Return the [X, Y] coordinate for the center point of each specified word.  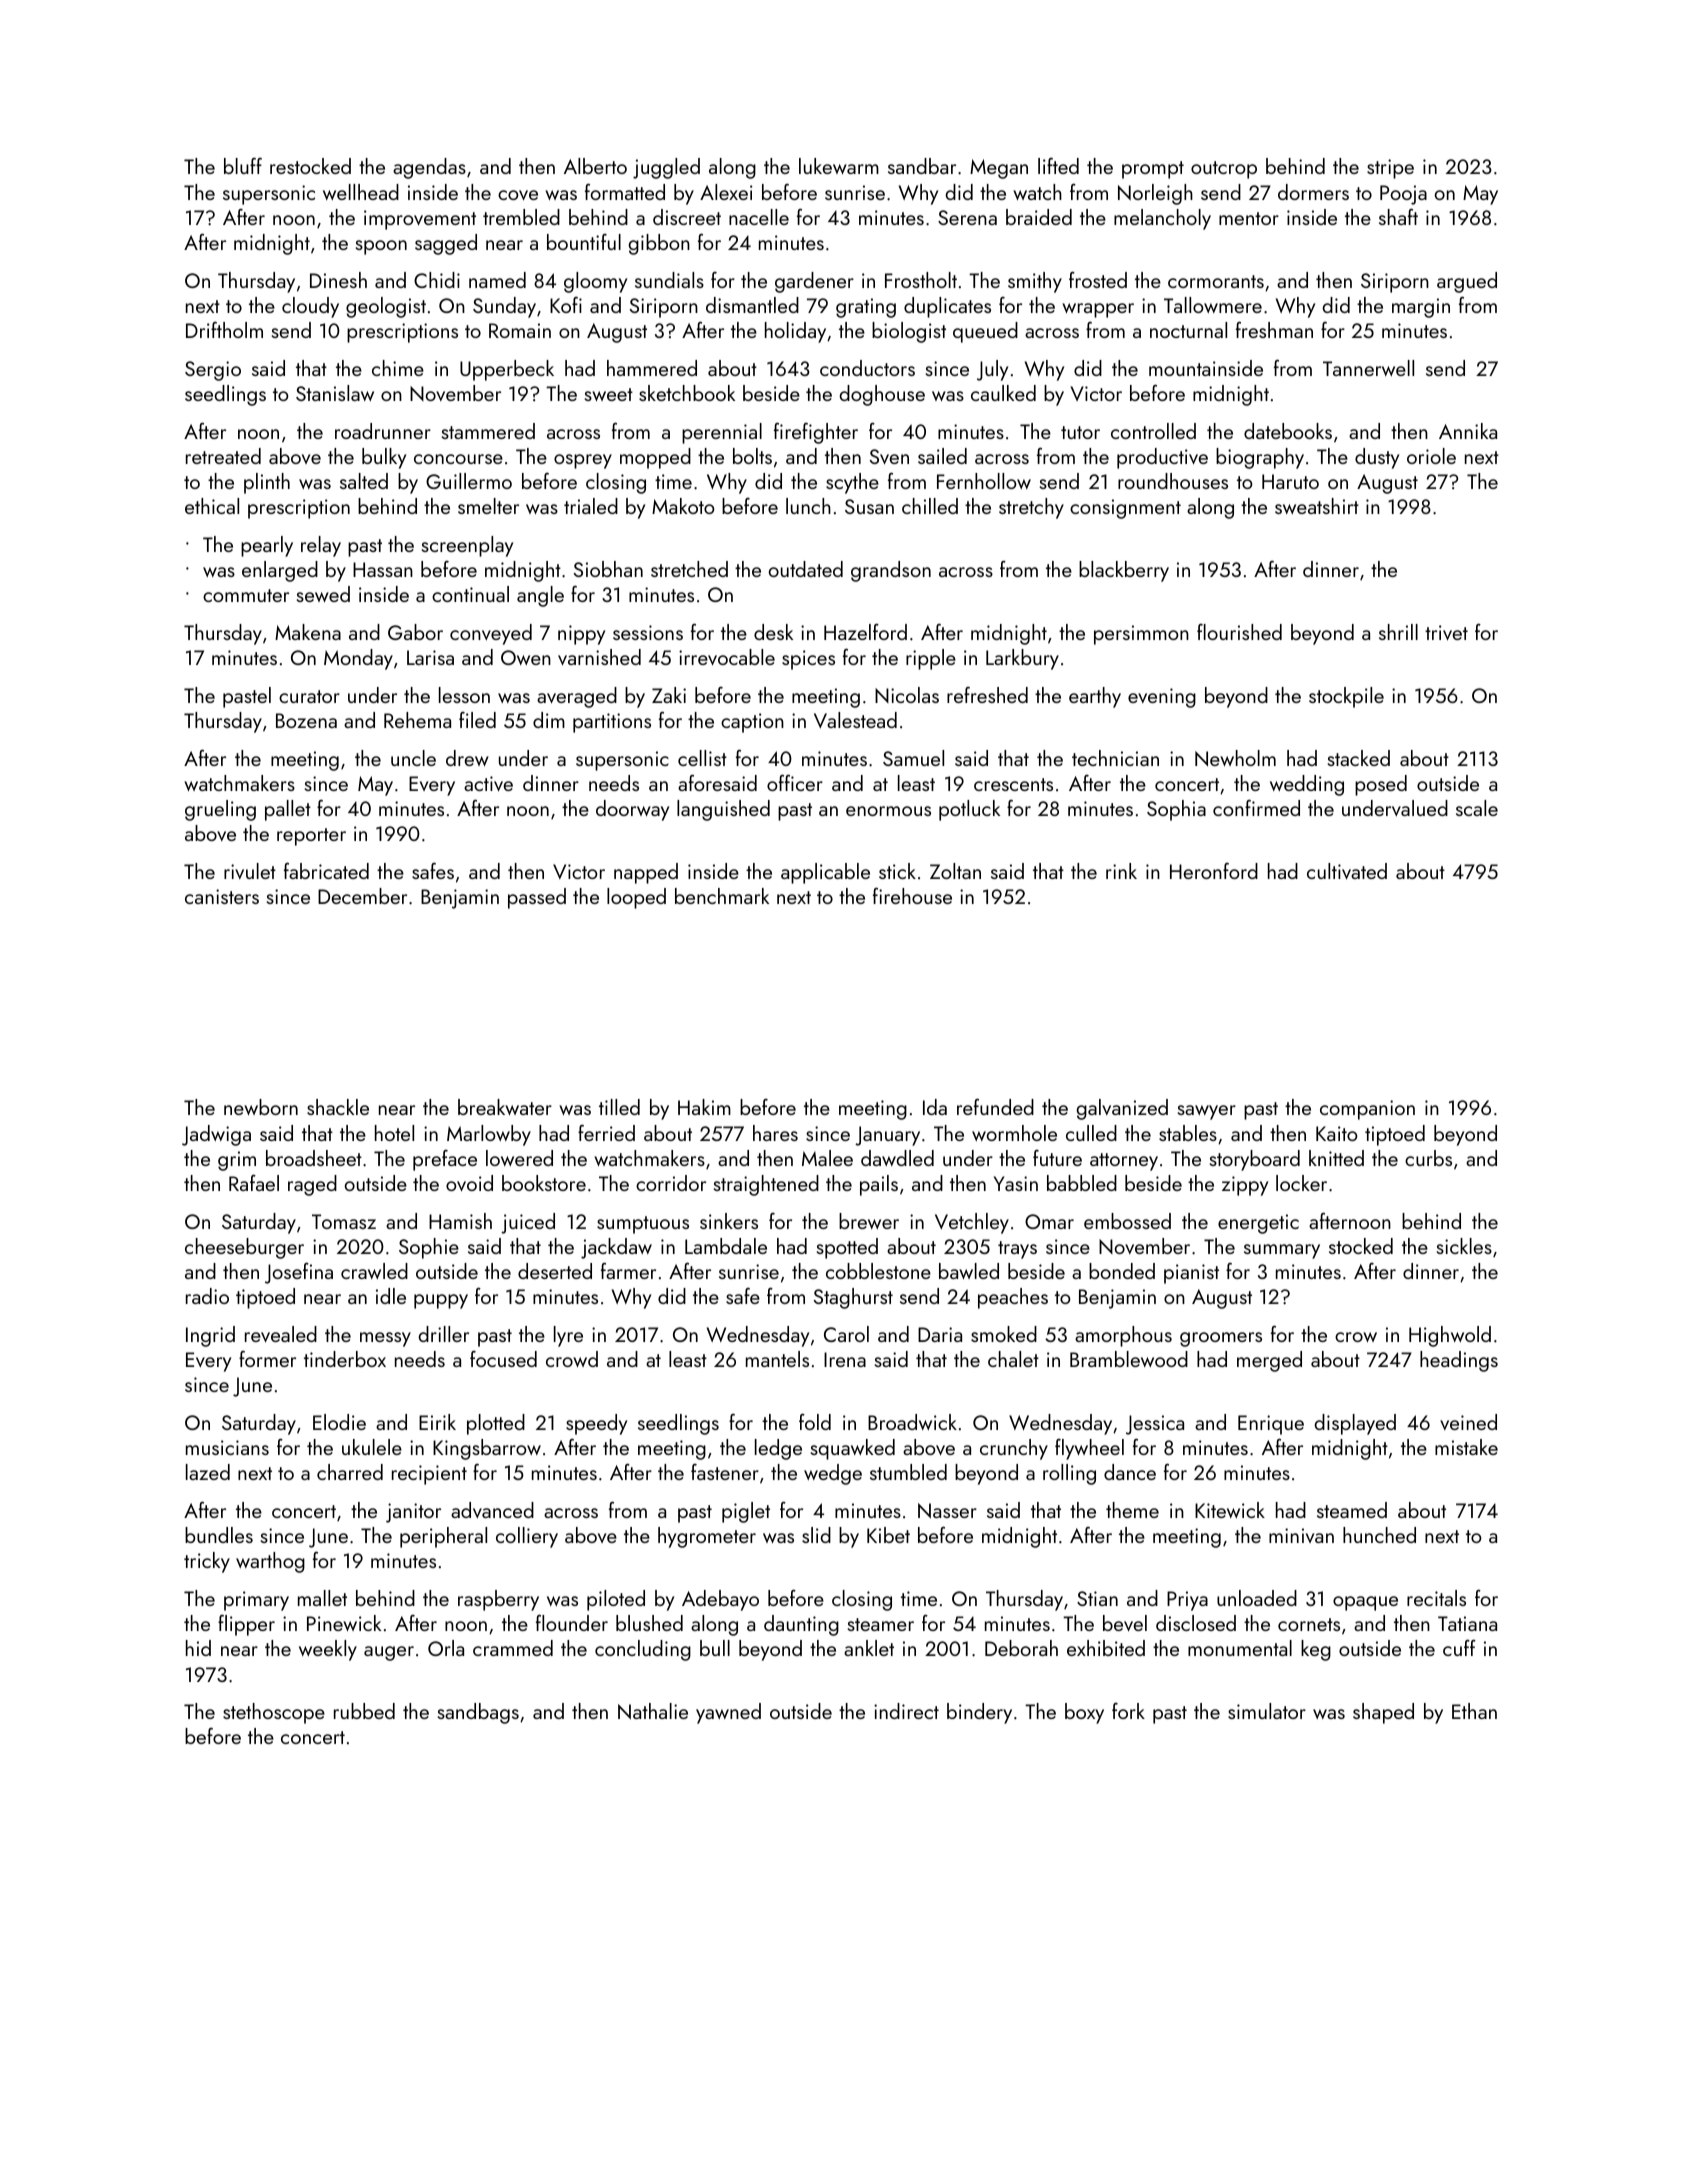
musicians [227, 1447]
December [362, 896]
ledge [778, 1449]
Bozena [306, 720]
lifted [1058, 166]
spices [808, 660]
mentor [1249, 218]
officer [795, 782]
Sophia [1176, 810]
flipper [246, 1625]
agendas [429, 168]
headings [1459, 1361]
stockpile [1346, 697]
